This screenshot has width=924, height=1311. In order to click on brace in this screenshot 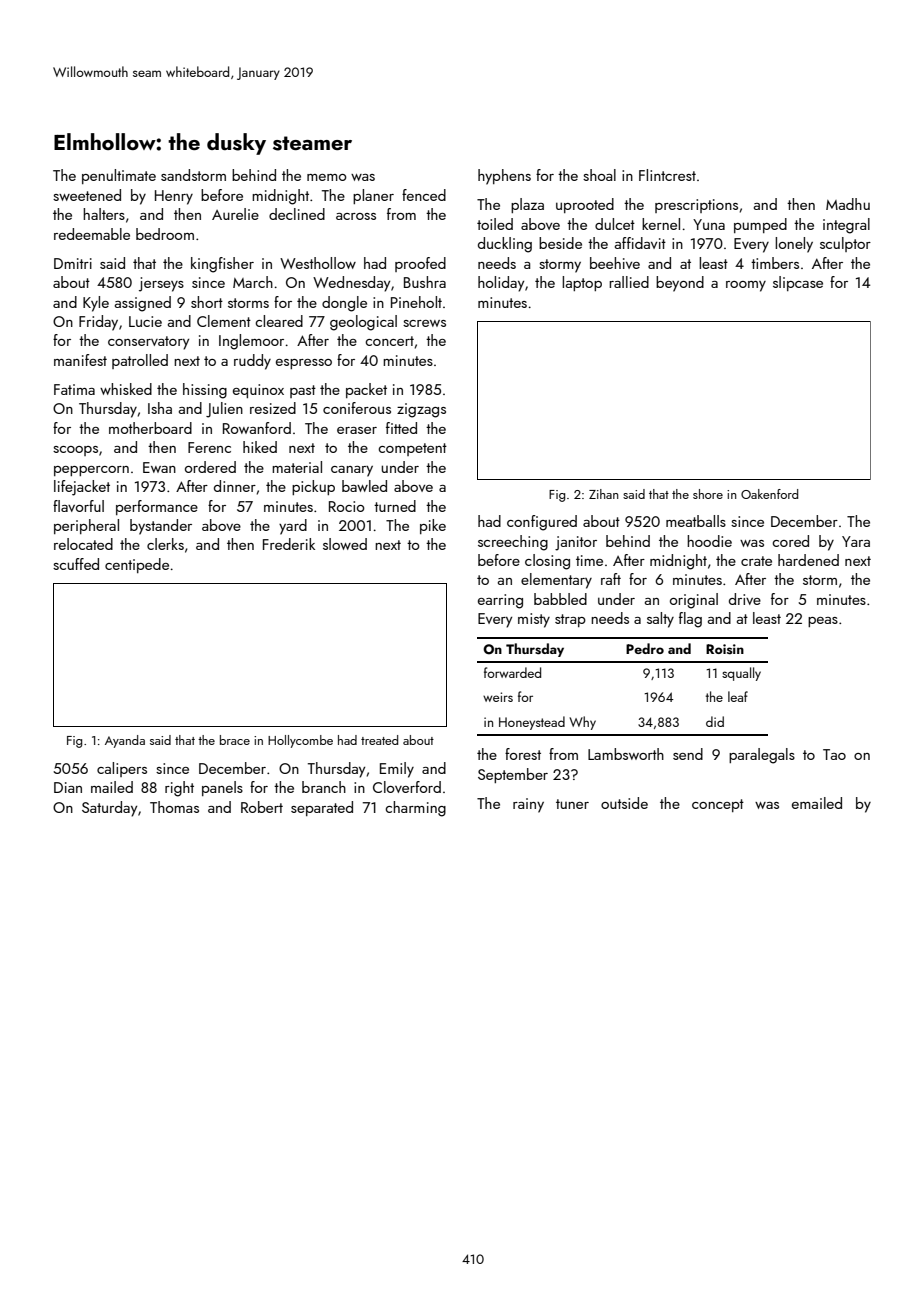, I will do `click(235, 740)`.
